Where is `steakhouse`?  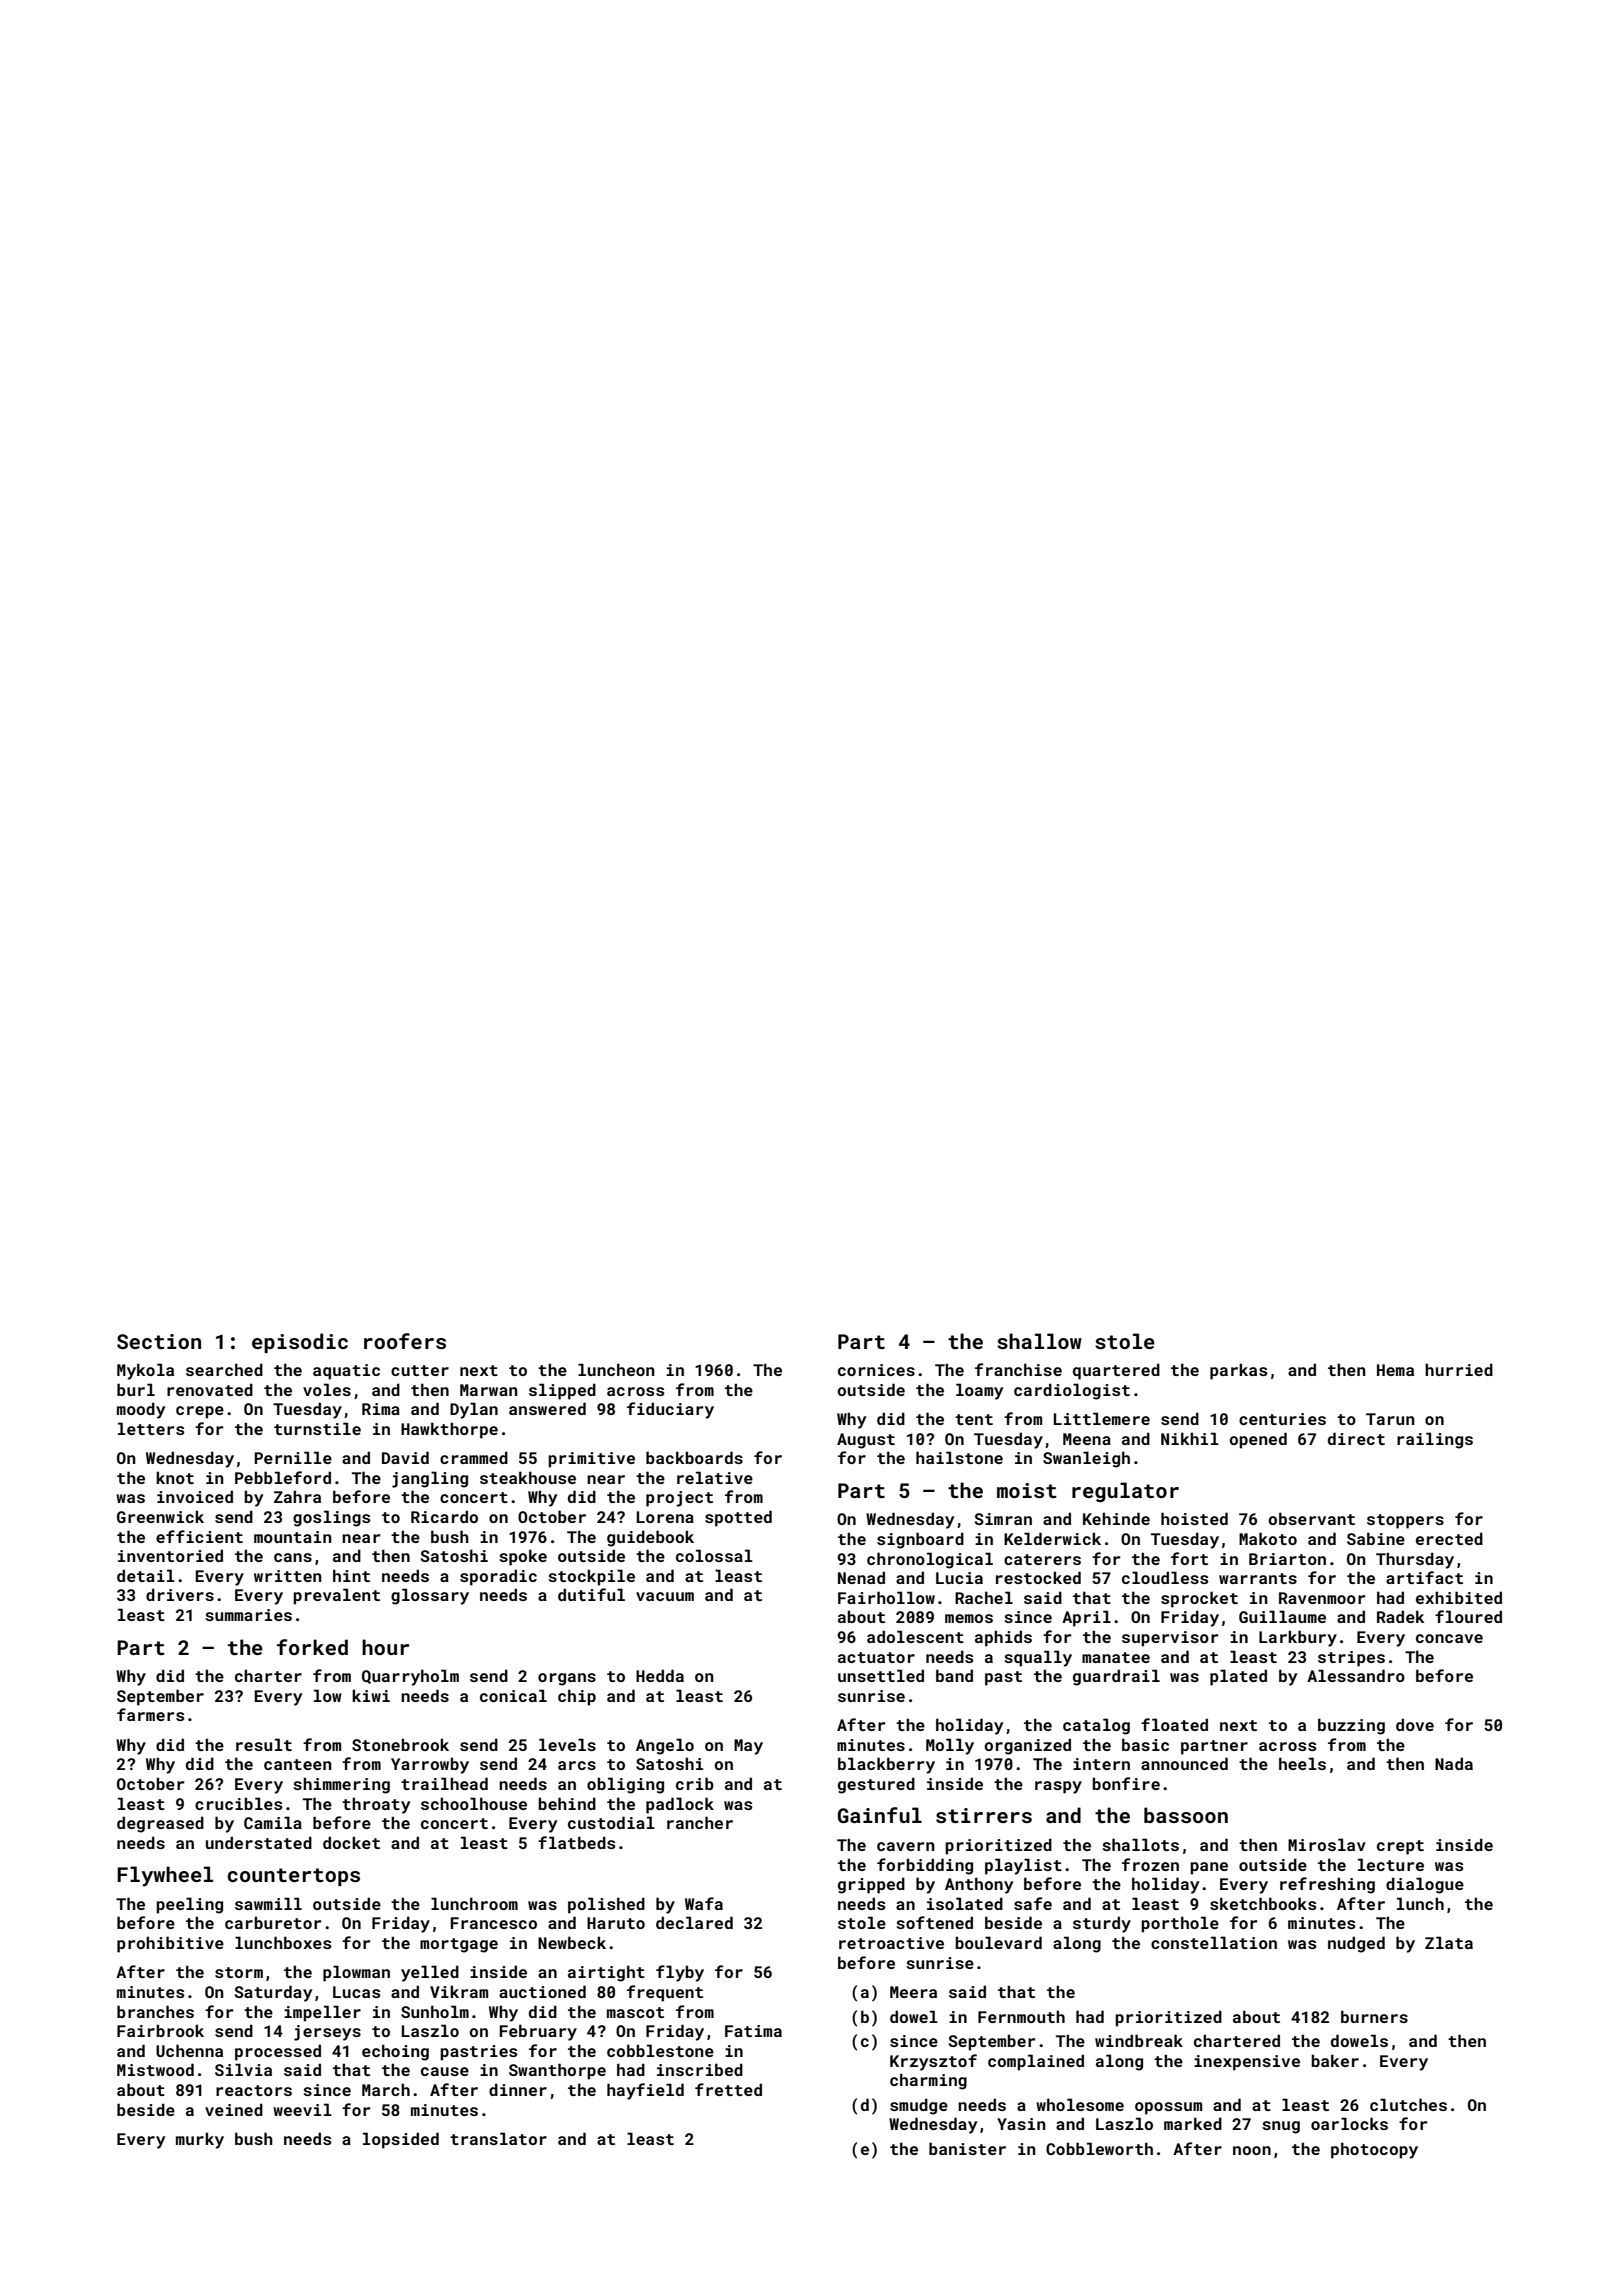 steakhouse is located at coordinates (528, 1477).
